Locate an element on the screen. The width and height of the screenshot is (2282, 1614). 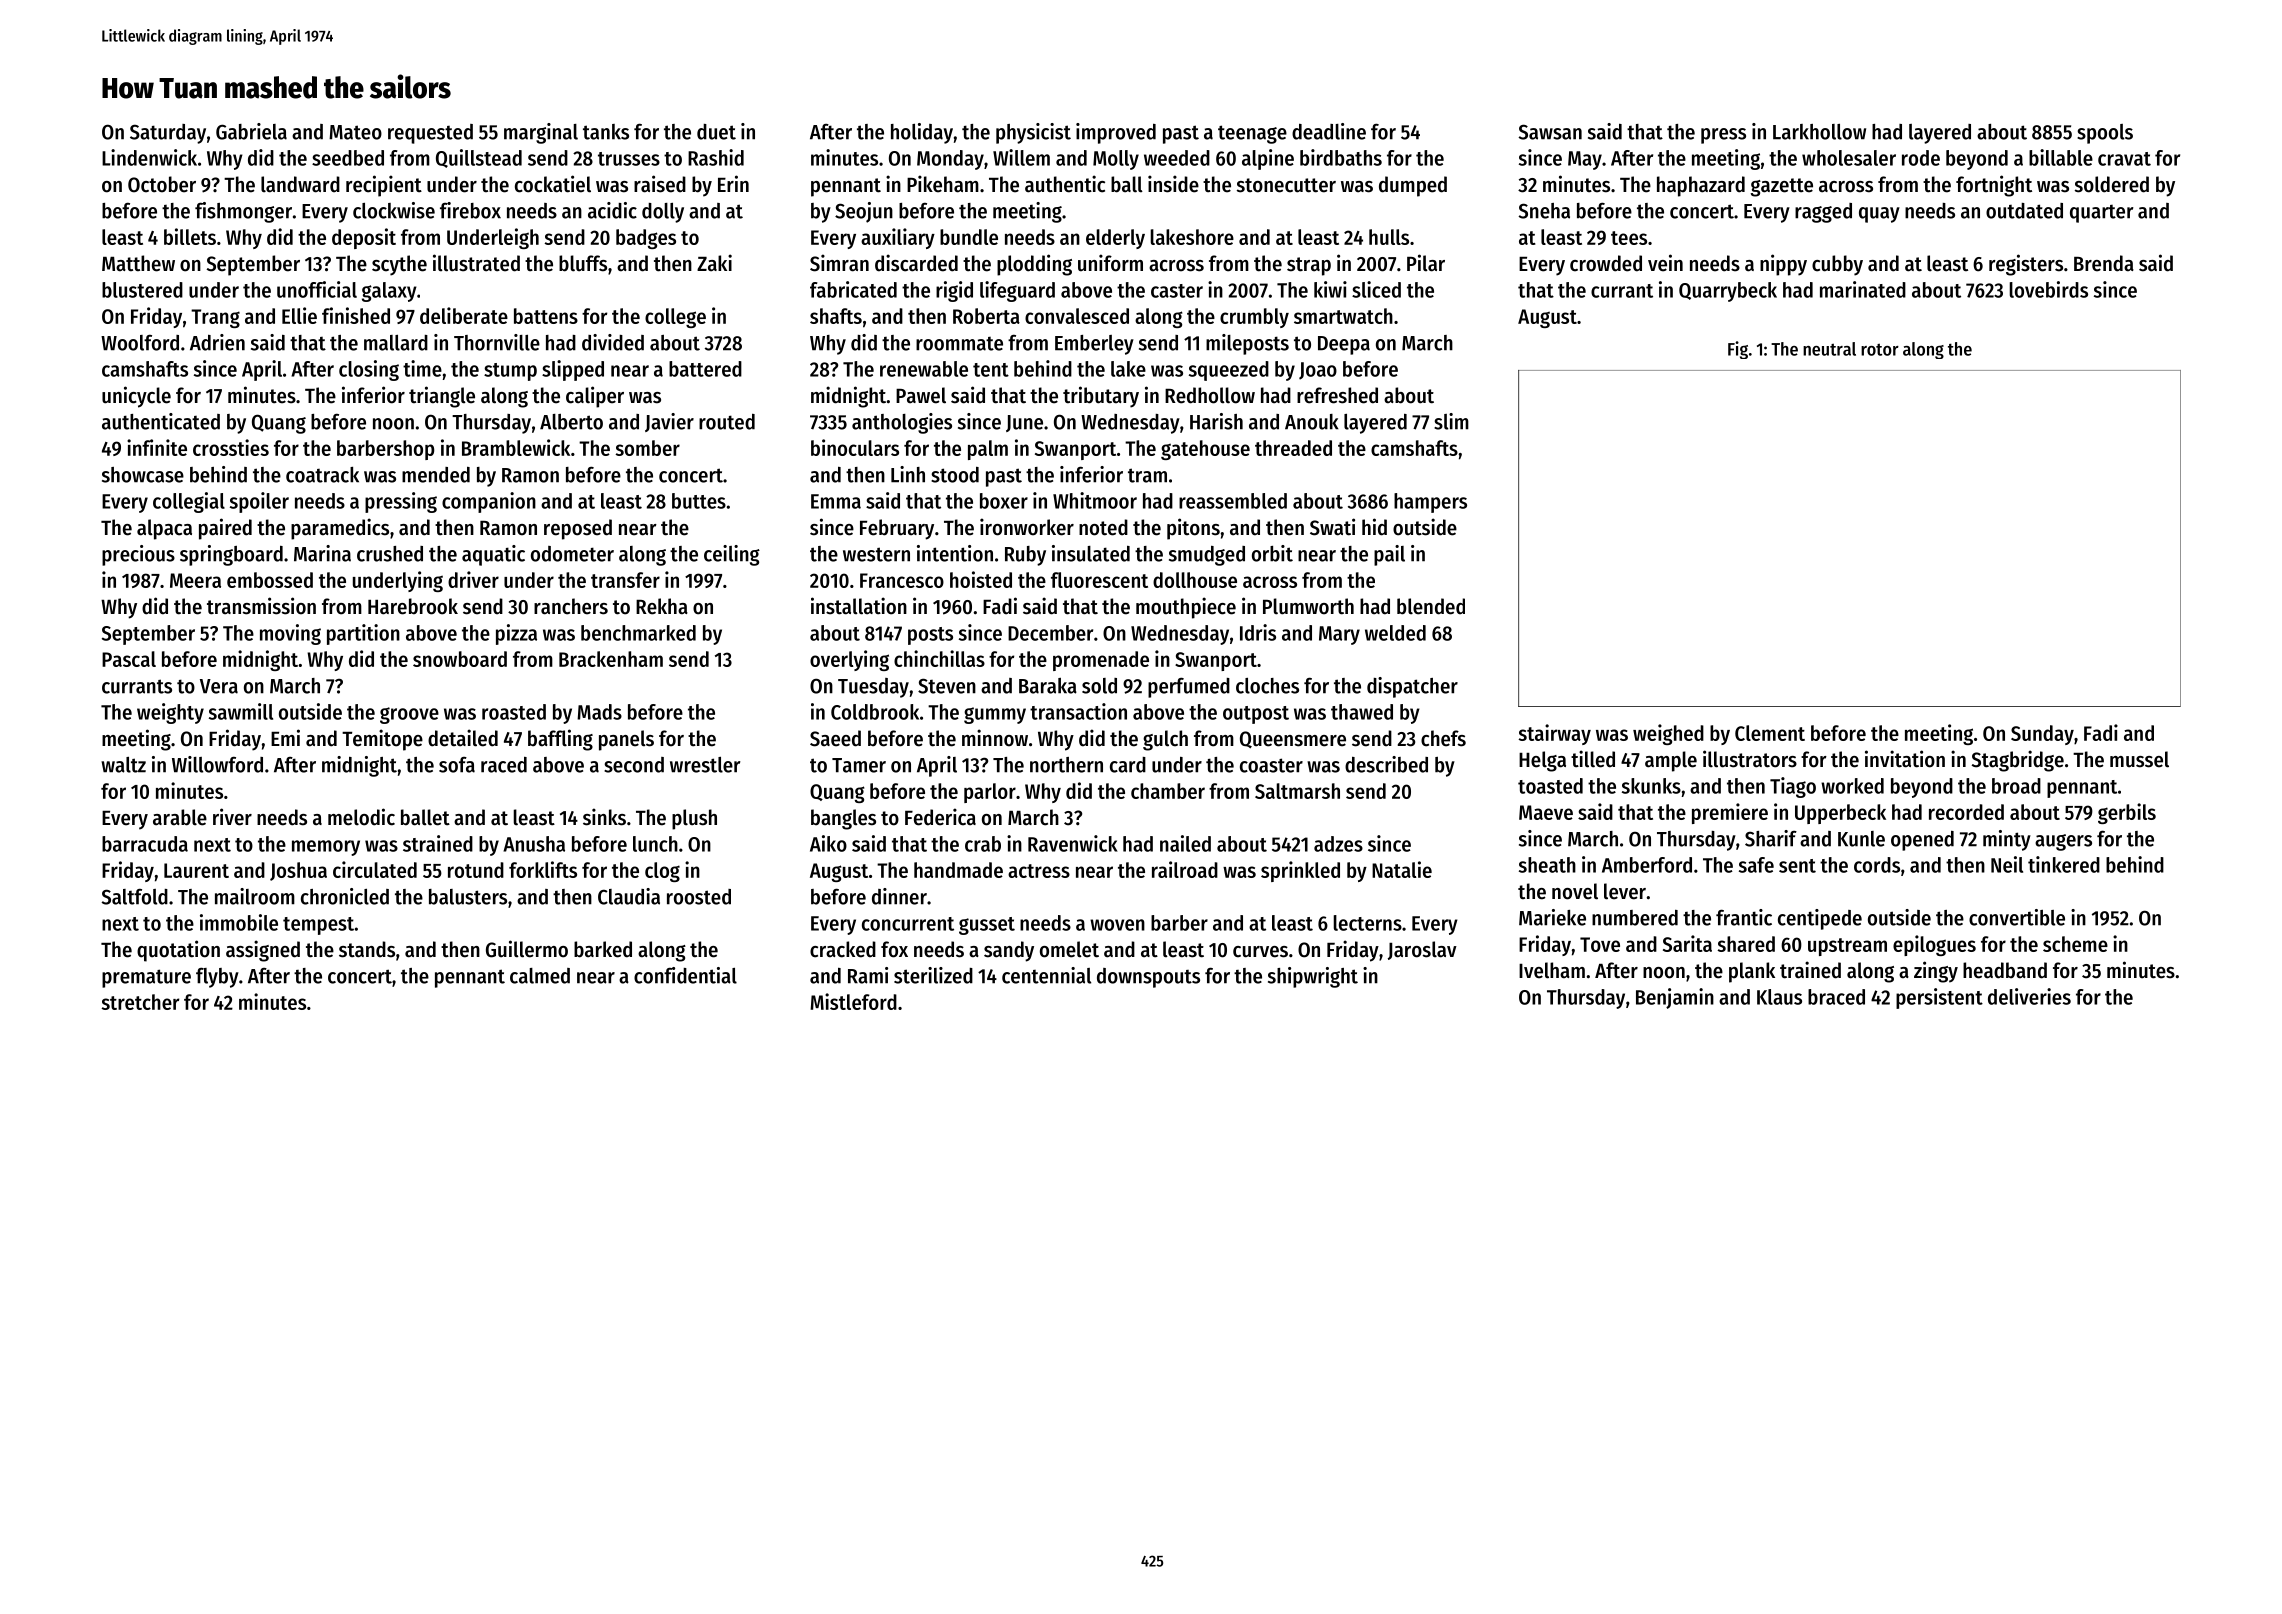
Harebrook is located at coordinates (413, 606).
